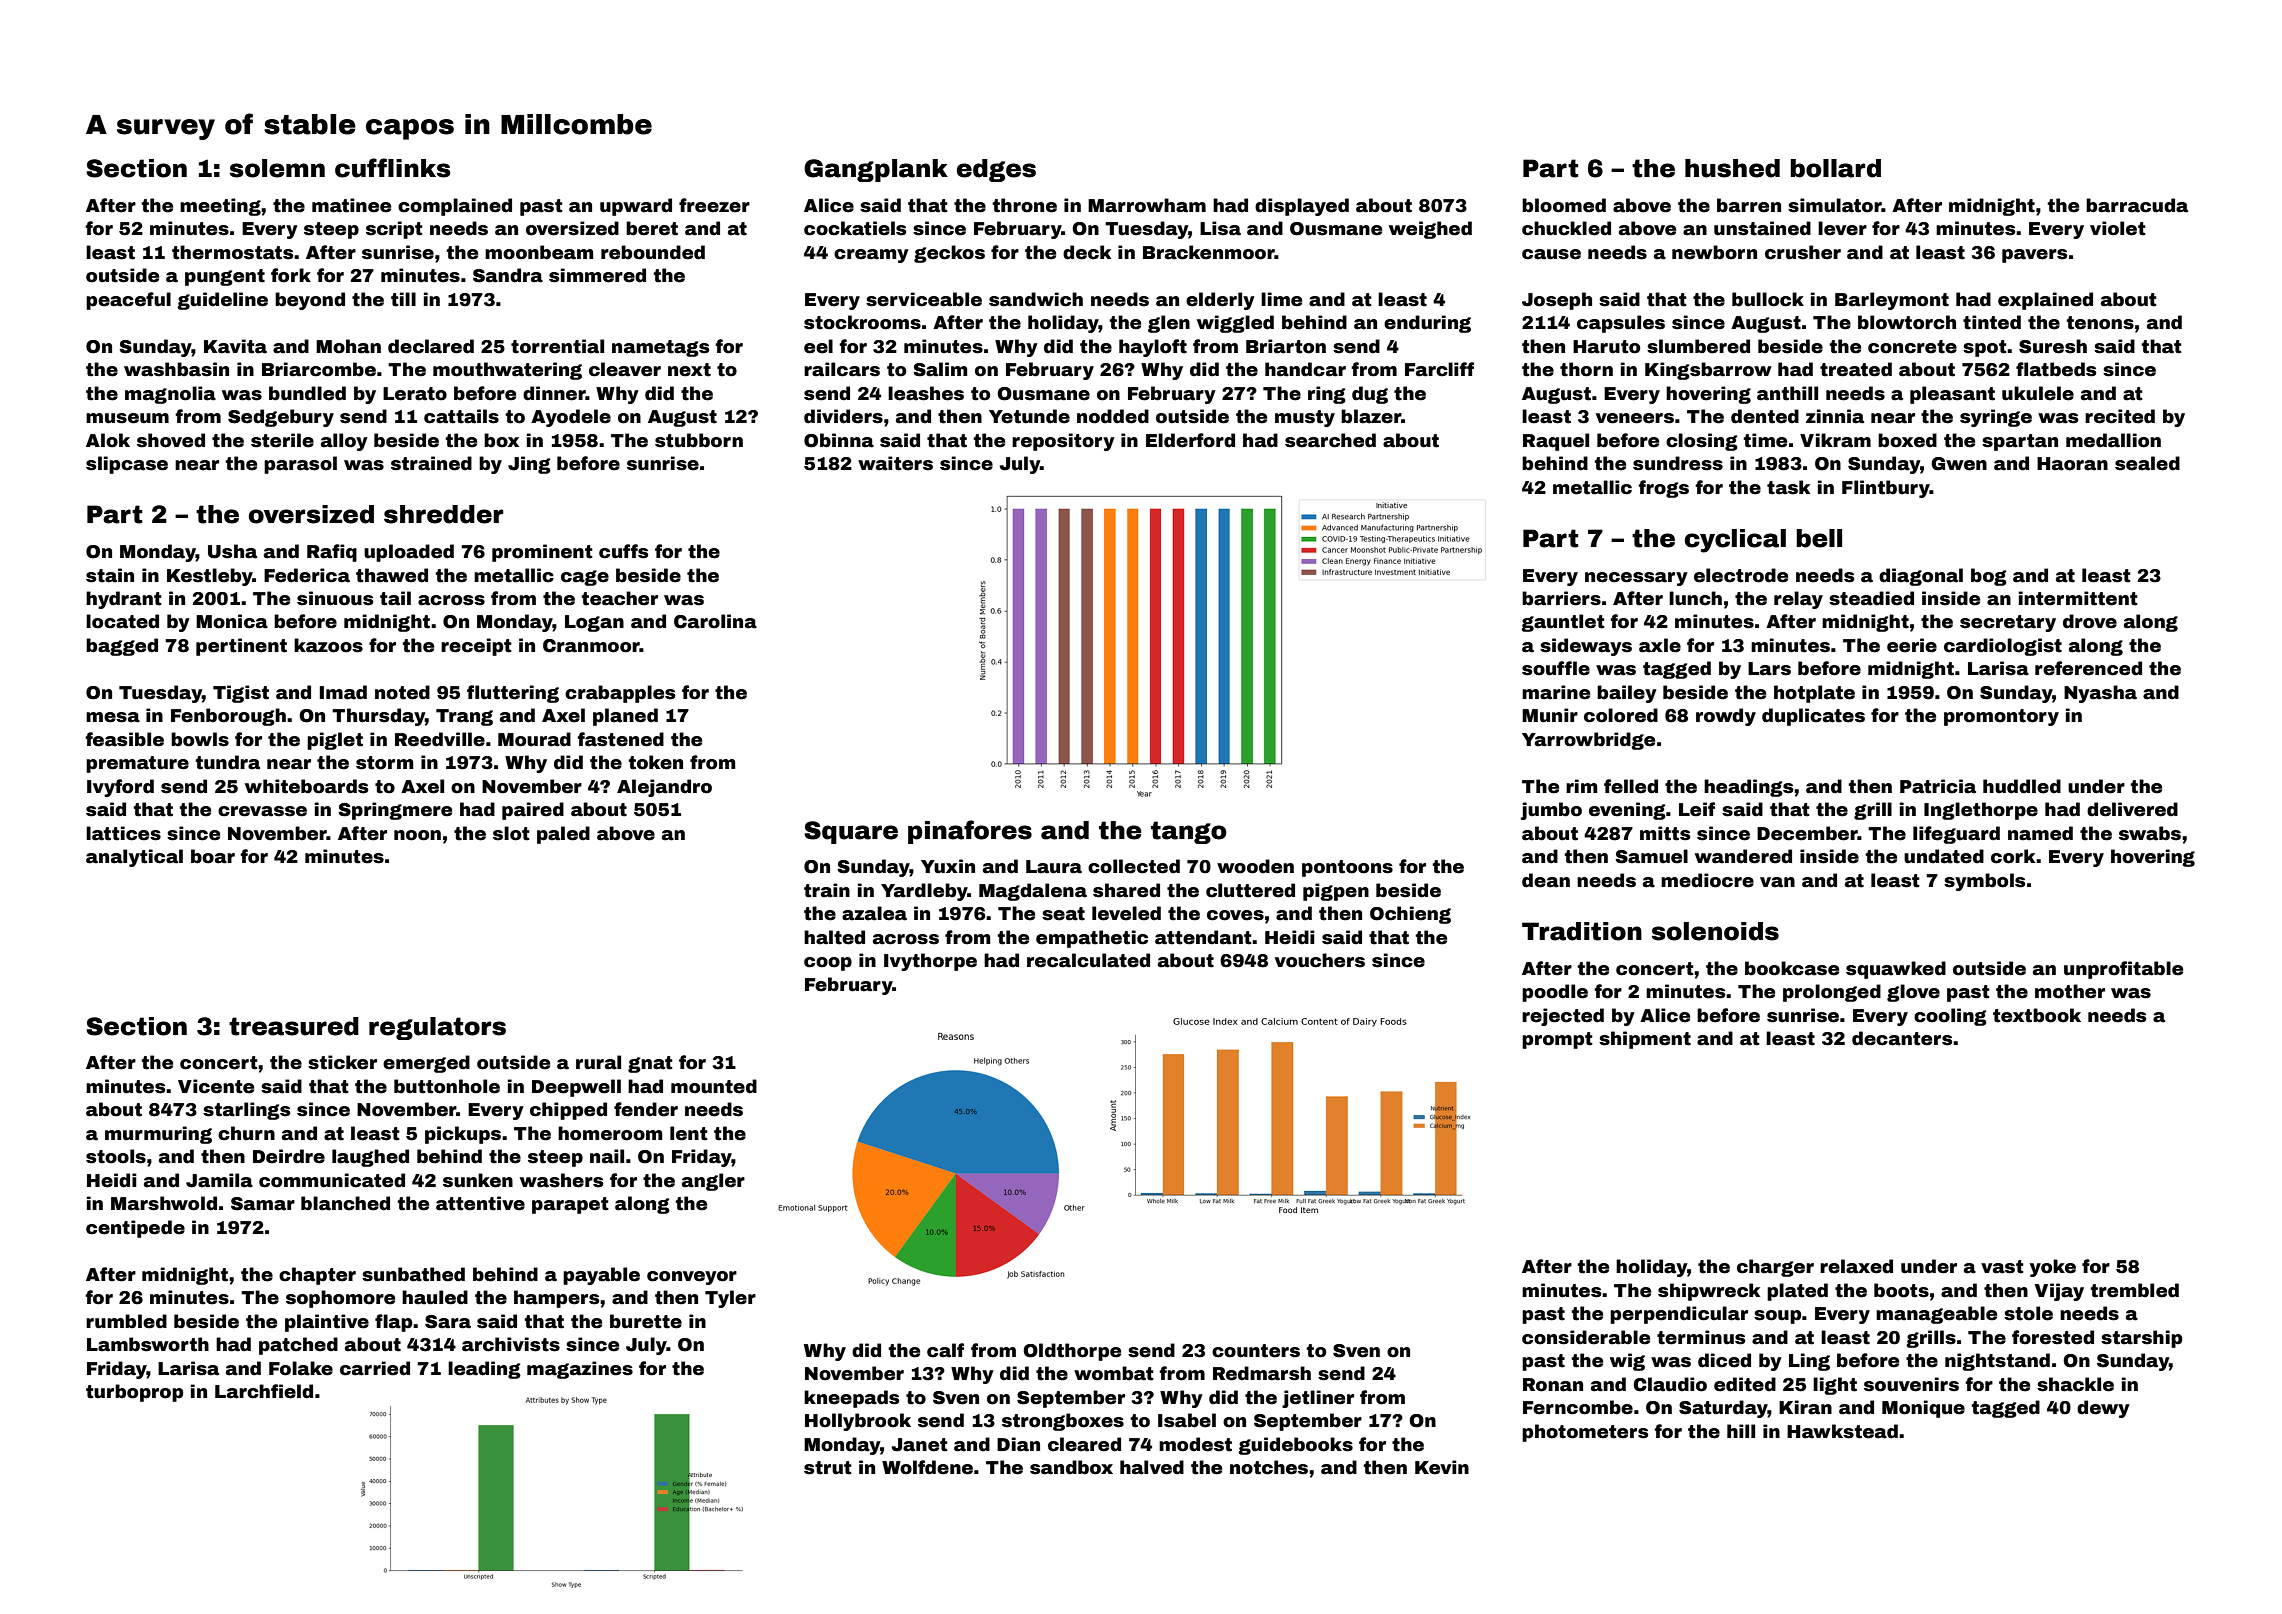  What do you see at coordinates (653, 252) in the image?
I see `rebounded` at bounding box center [653, 252].
